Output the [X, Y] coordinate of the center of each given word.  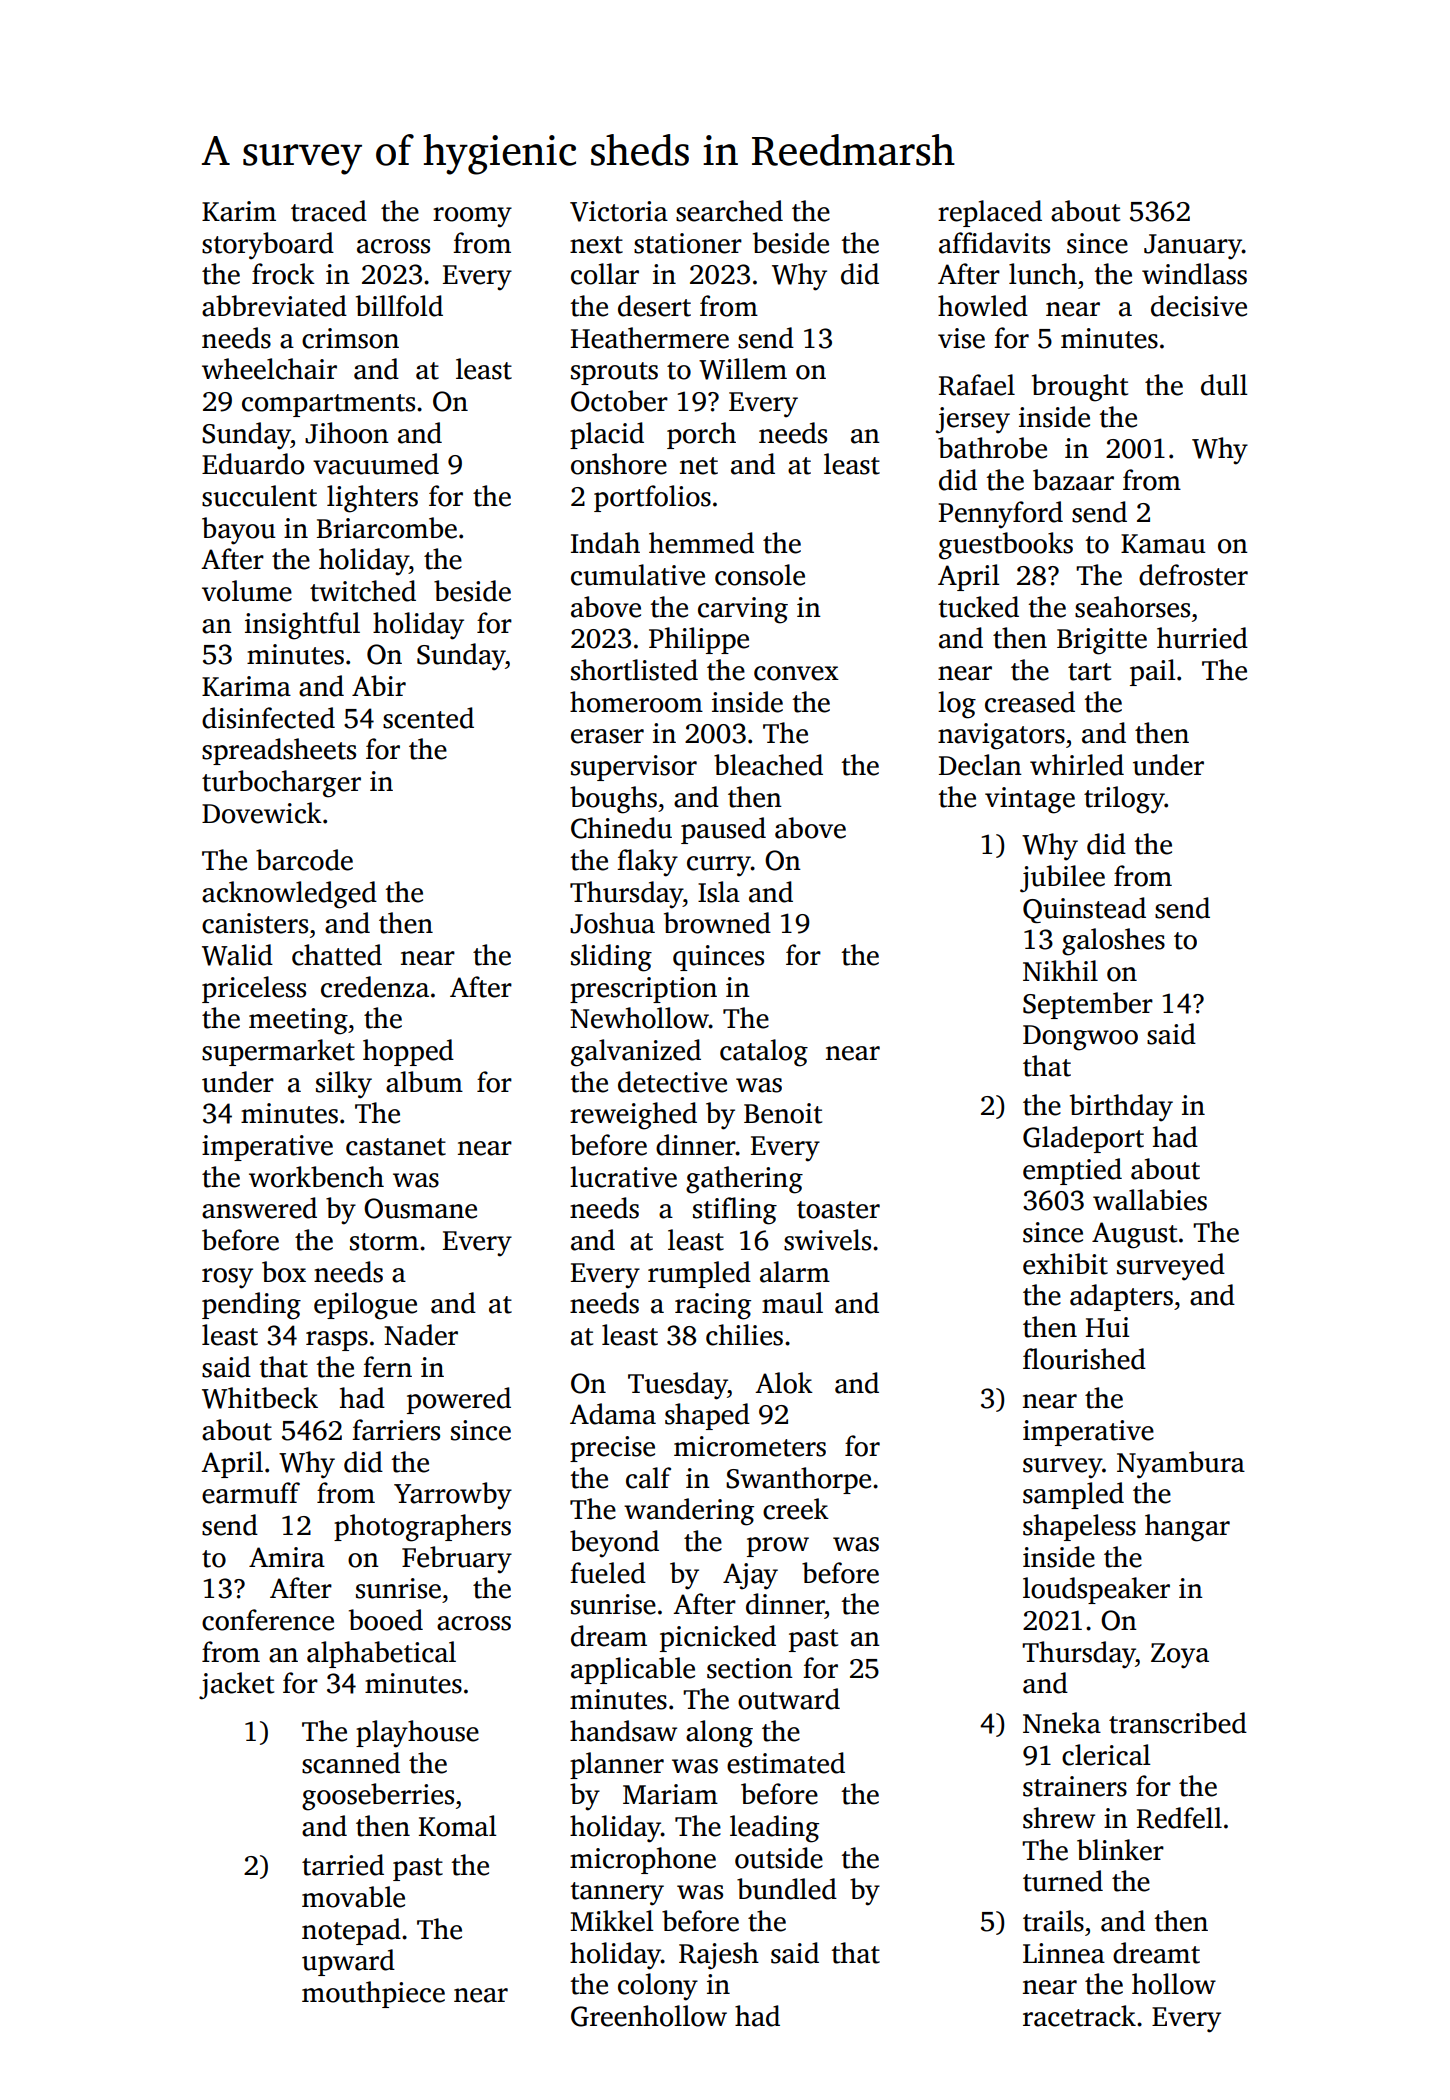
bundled [787, 1889]
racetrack [1079, 2016]
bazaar [1073, 480]
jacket [236, 1686]
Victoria [619, 211]
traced [329, 211]
